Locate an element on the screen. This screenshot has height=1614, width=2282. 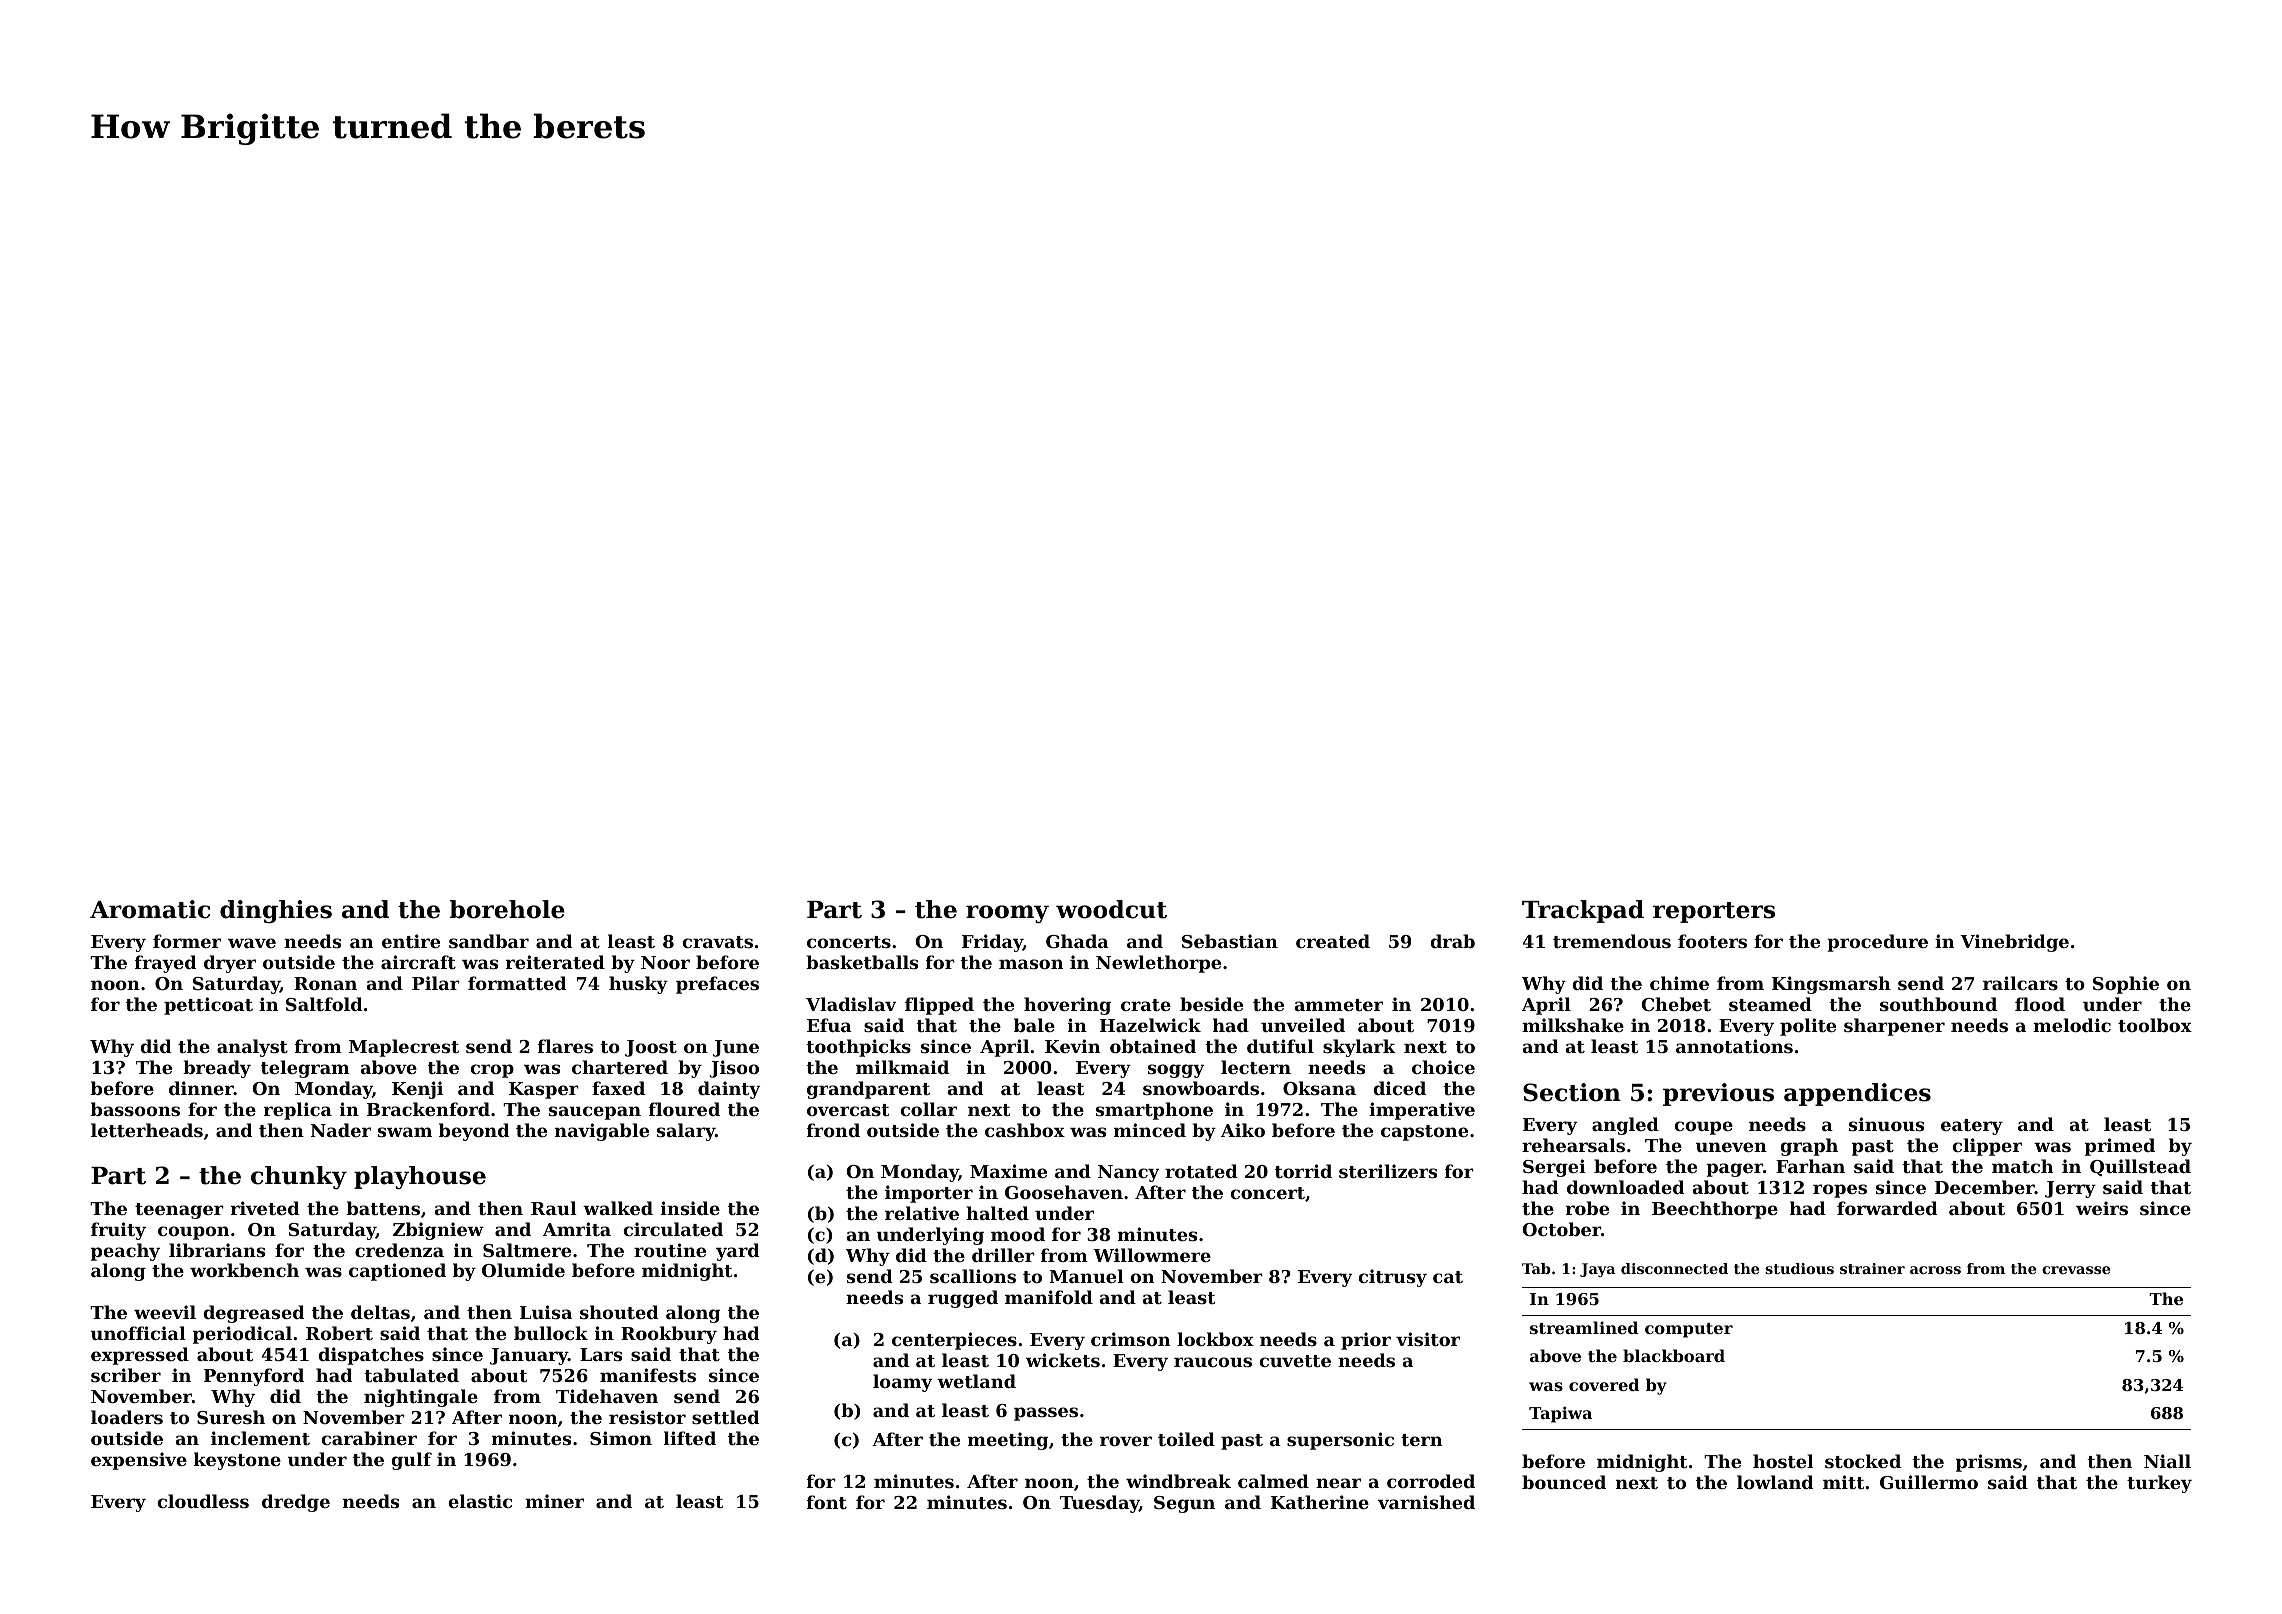
loaders is located at coordinates (127, 1417).
